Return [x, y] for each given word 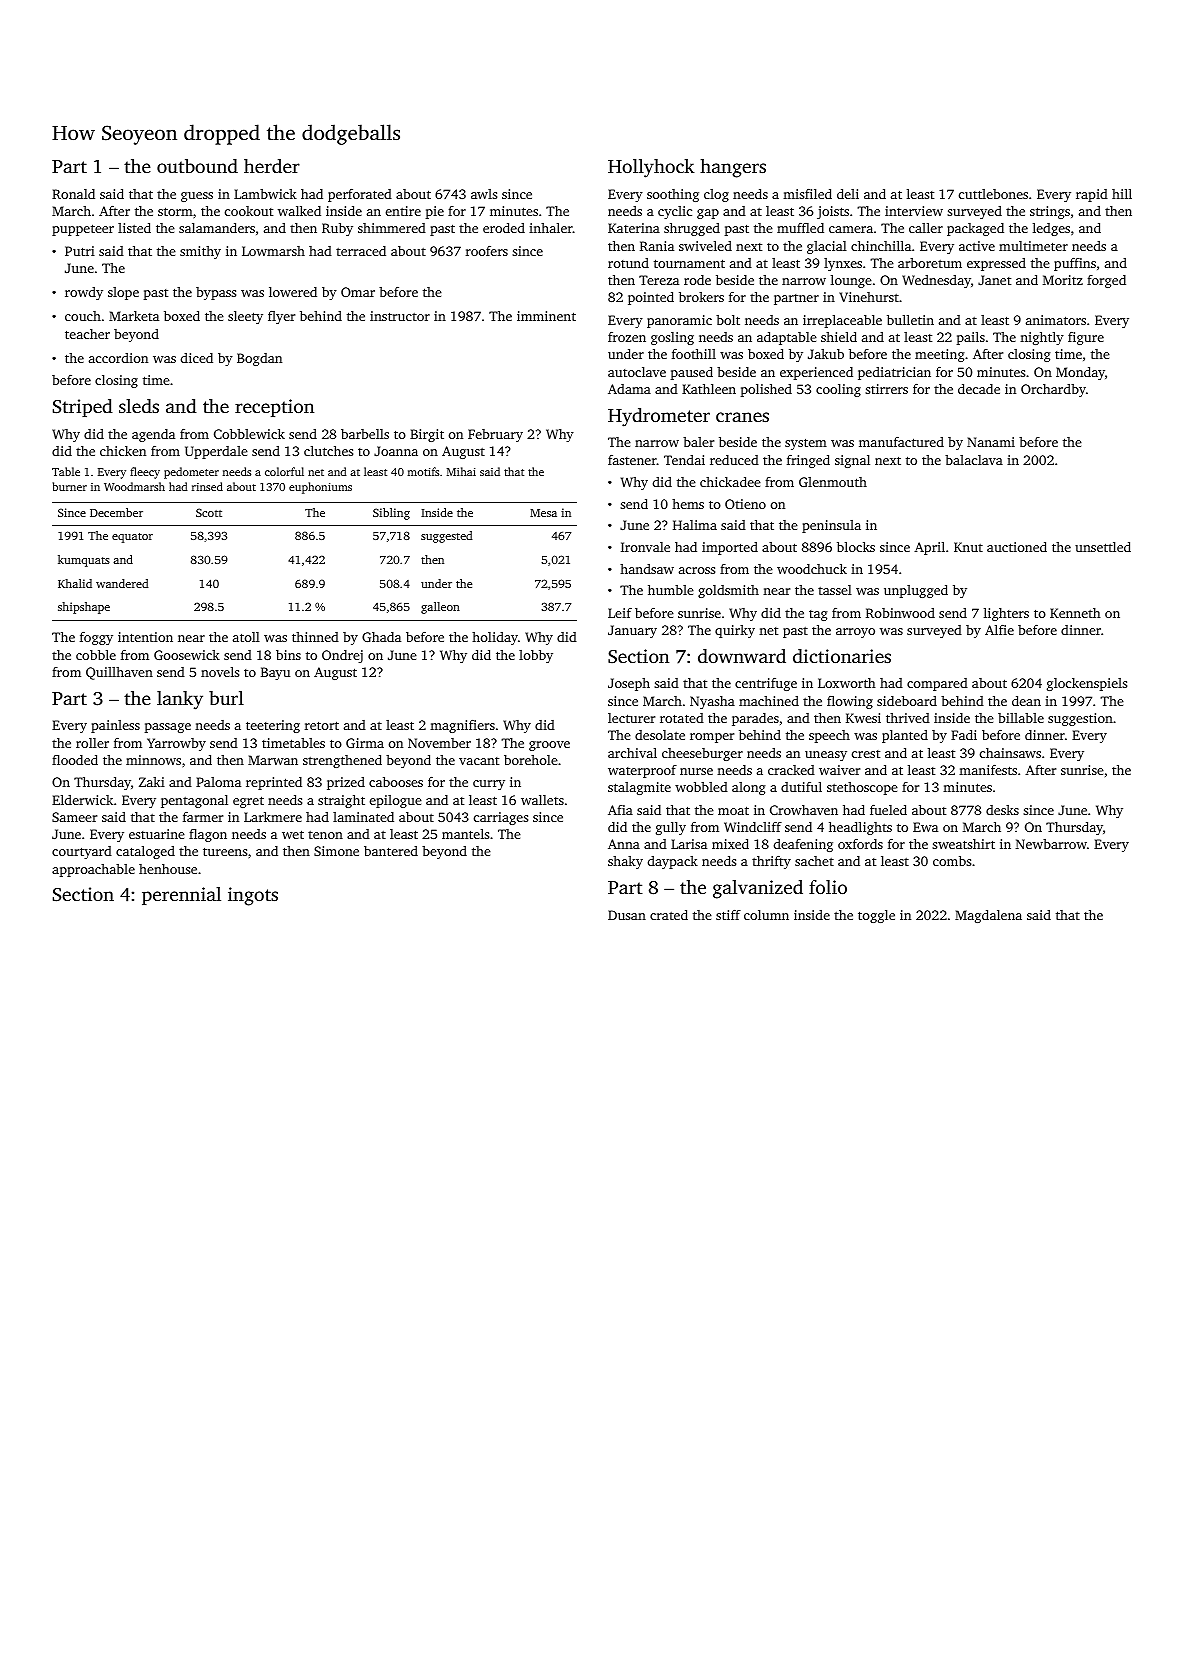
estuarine [157, 834]
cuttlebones [993, 194]
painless [115, 726]
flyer [281, 317]
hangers [733, 168]
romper [712, 738]
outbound [197, 166]
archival [632, 753]
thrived [908, 718]
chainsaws [1010, 753]
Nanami [991, 442]
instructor [400, 316]
